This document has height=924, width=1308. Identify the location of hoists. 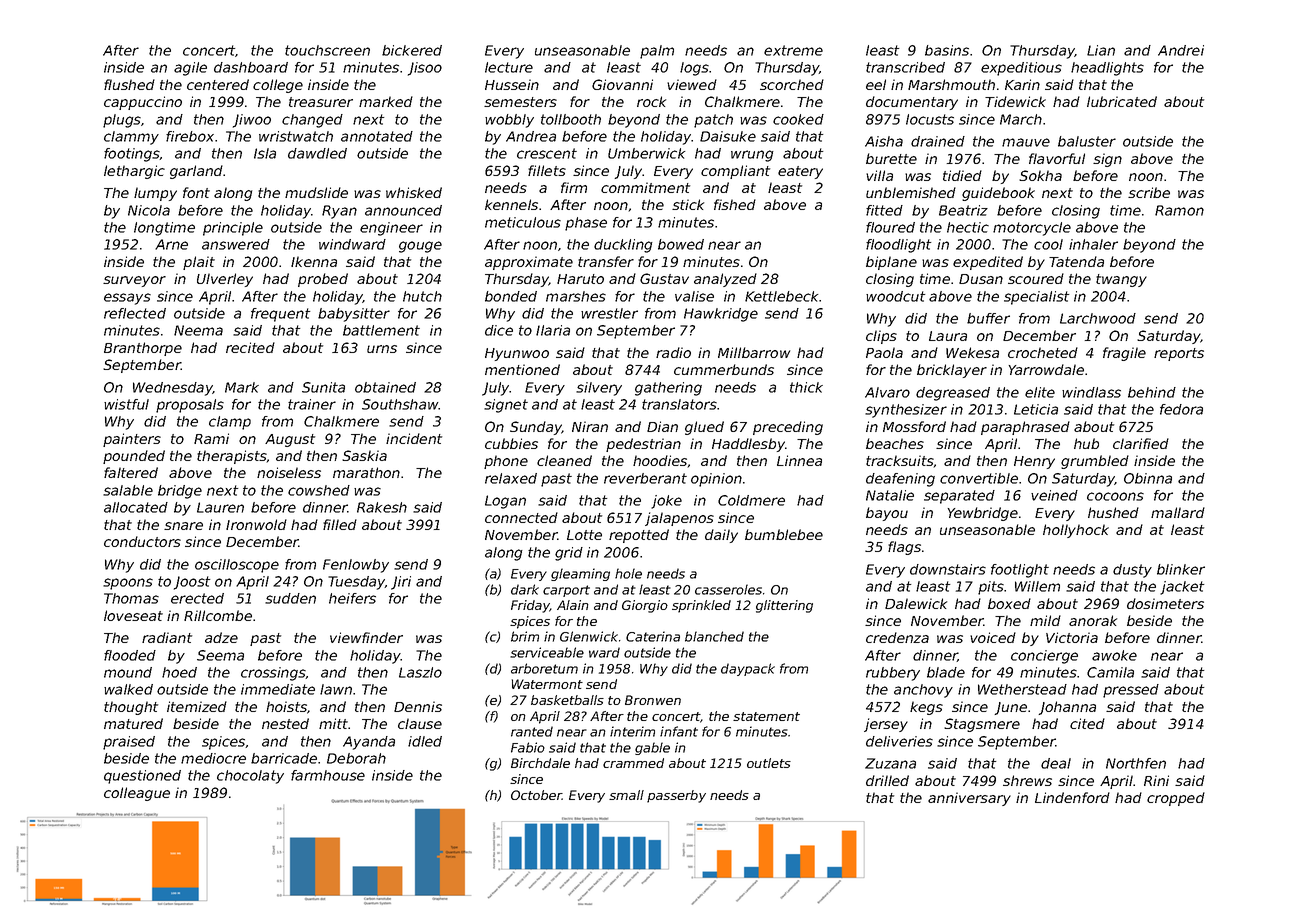
(286, 706).
